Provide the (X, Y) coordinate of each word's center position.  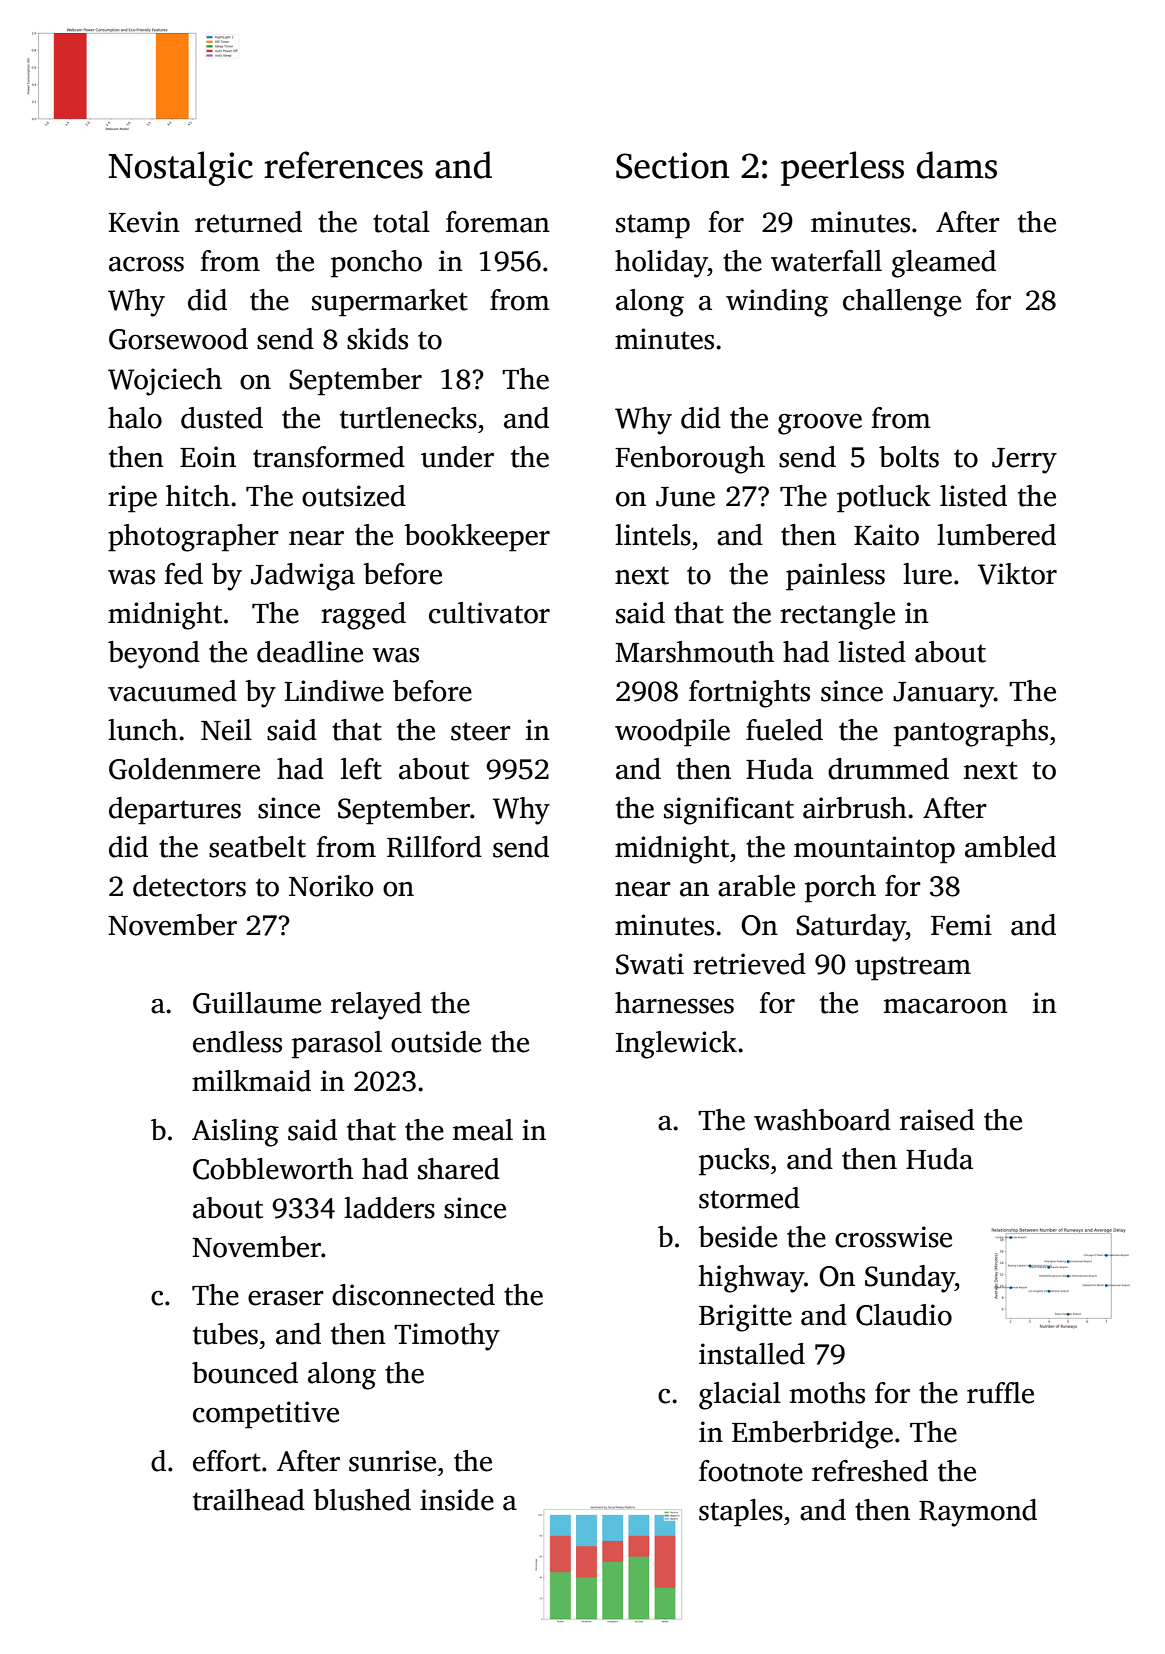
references (343, 165)
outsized (354, 496)
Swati (650, 964)
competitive (266, 1415)
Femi (961, 925)
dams (957, 165)
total (401, 222)
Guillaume (257, 1003)
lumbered (996, 535)
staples (741, 1513)
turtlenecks (408, 418)
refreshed (870, 1471)
